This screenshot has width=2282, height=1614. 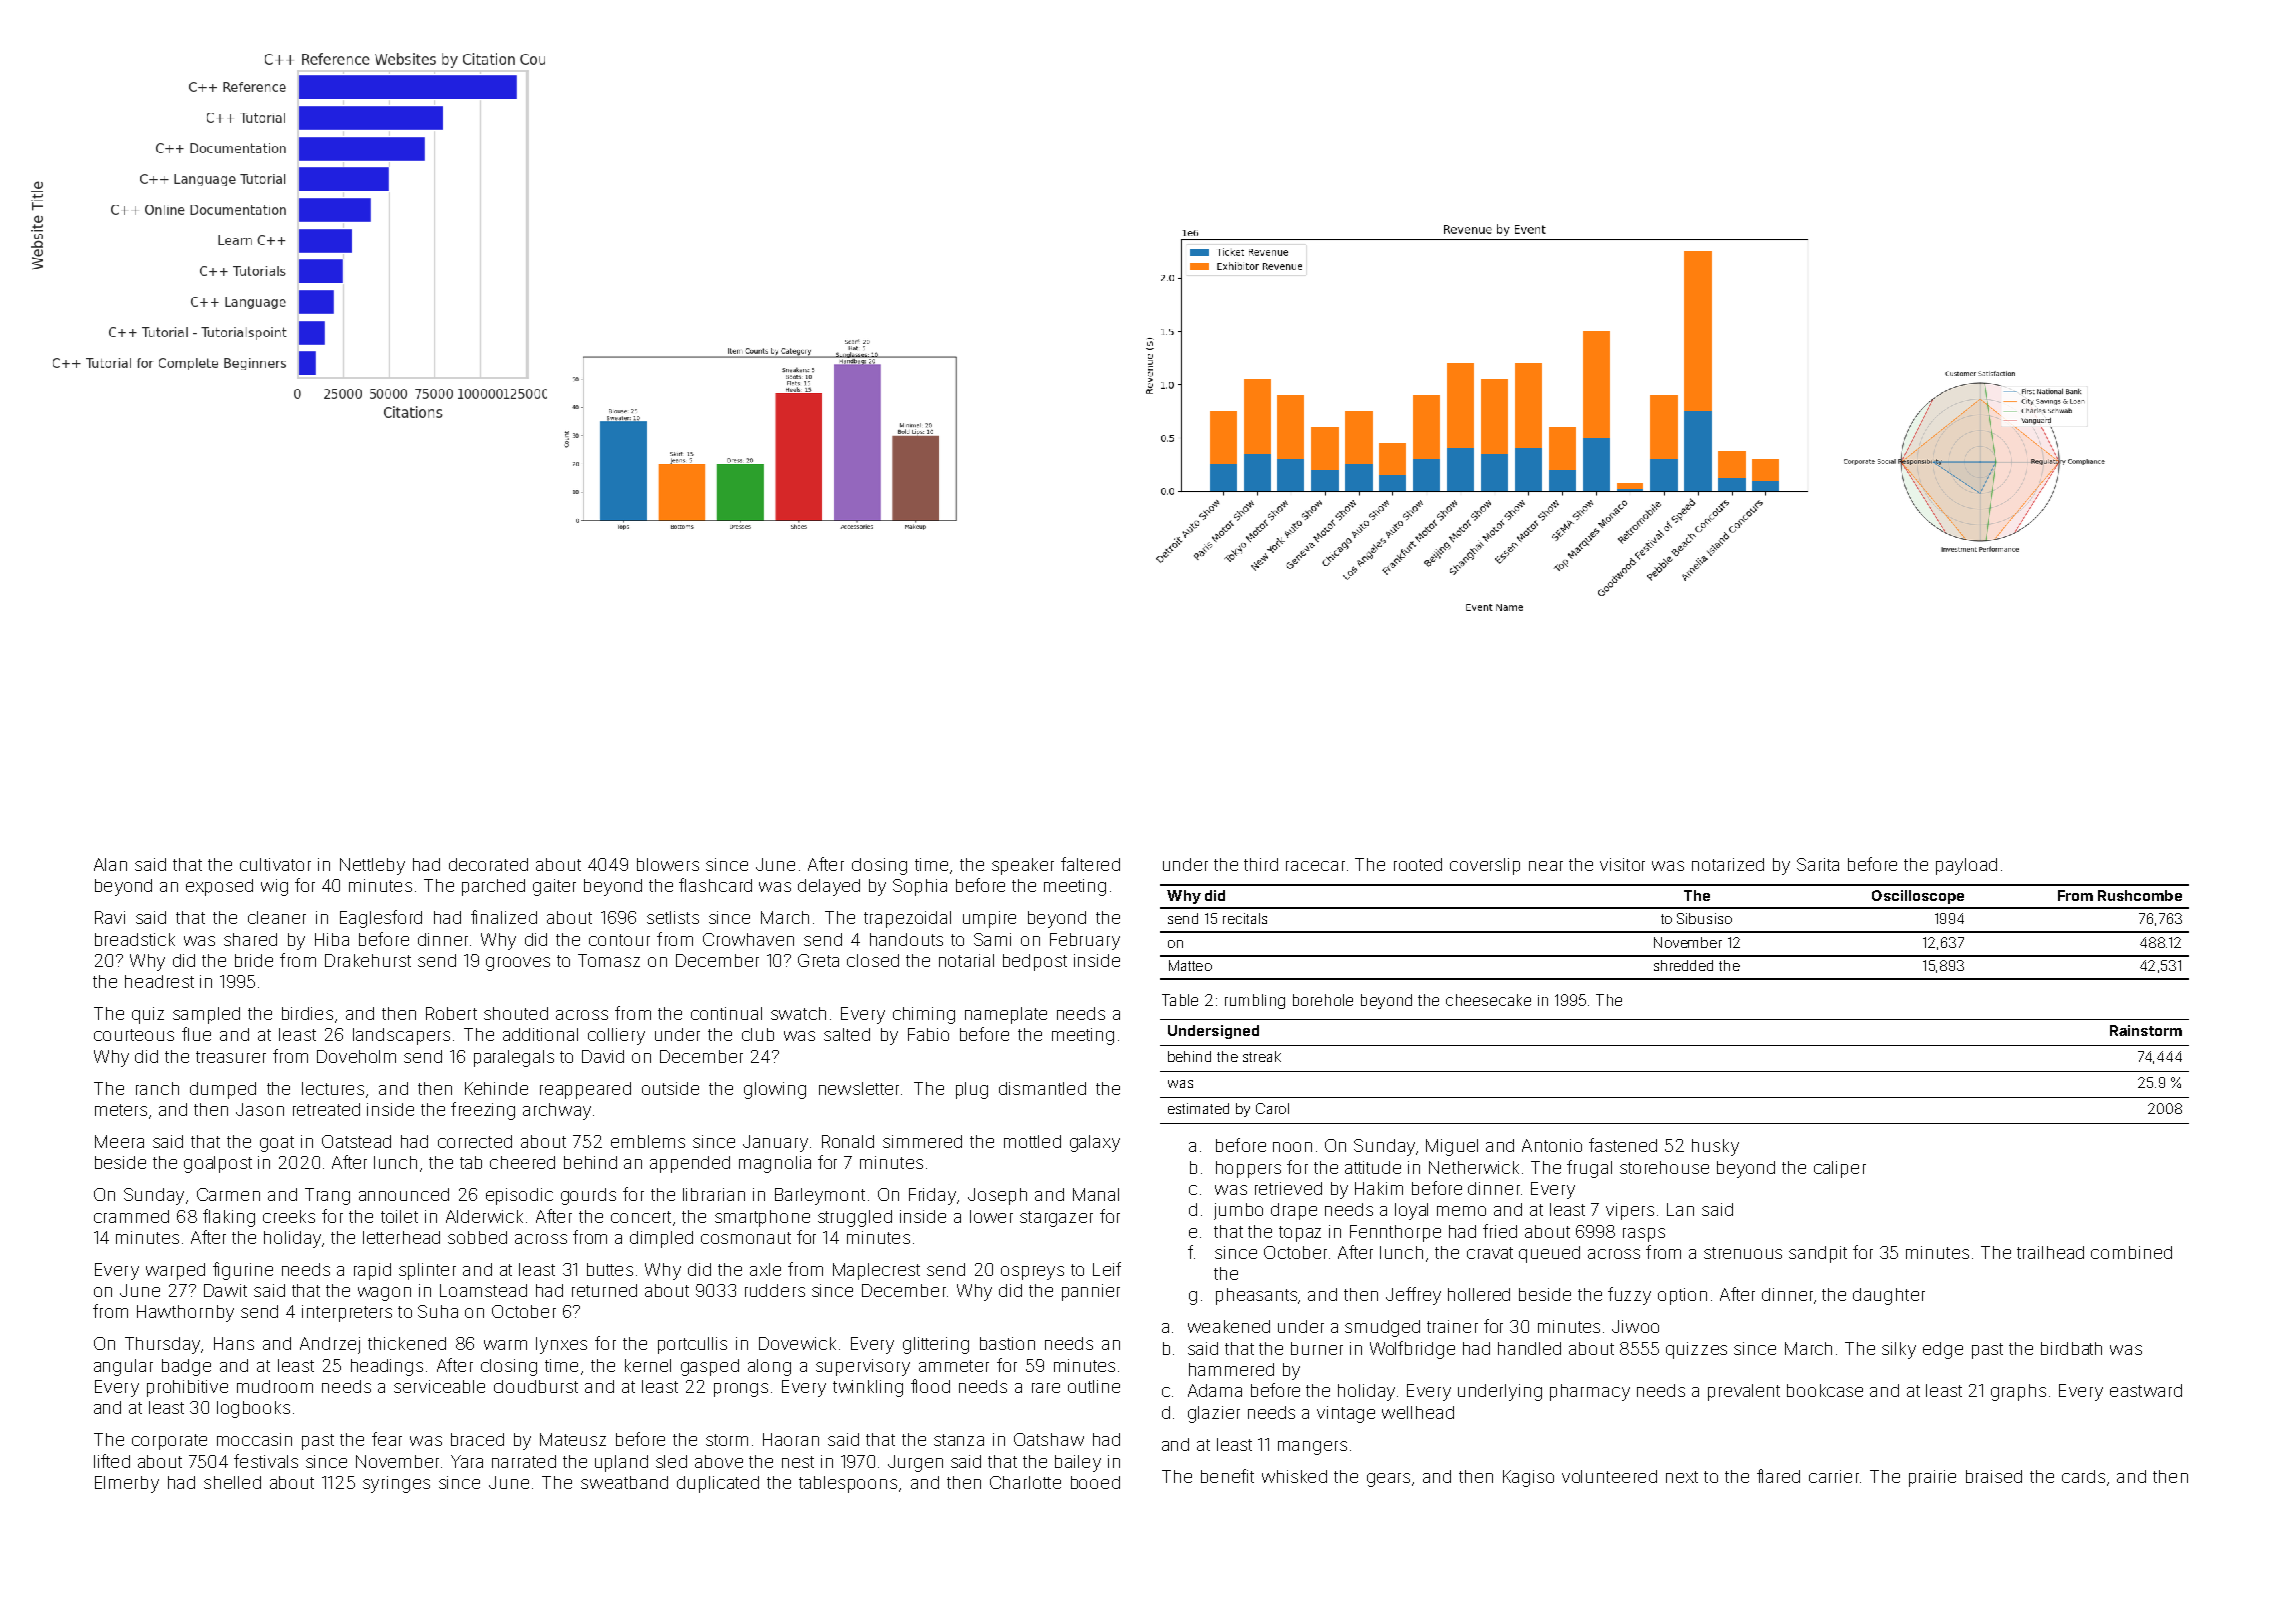 I want to click on streak, so click(x=1262, y=1056).
